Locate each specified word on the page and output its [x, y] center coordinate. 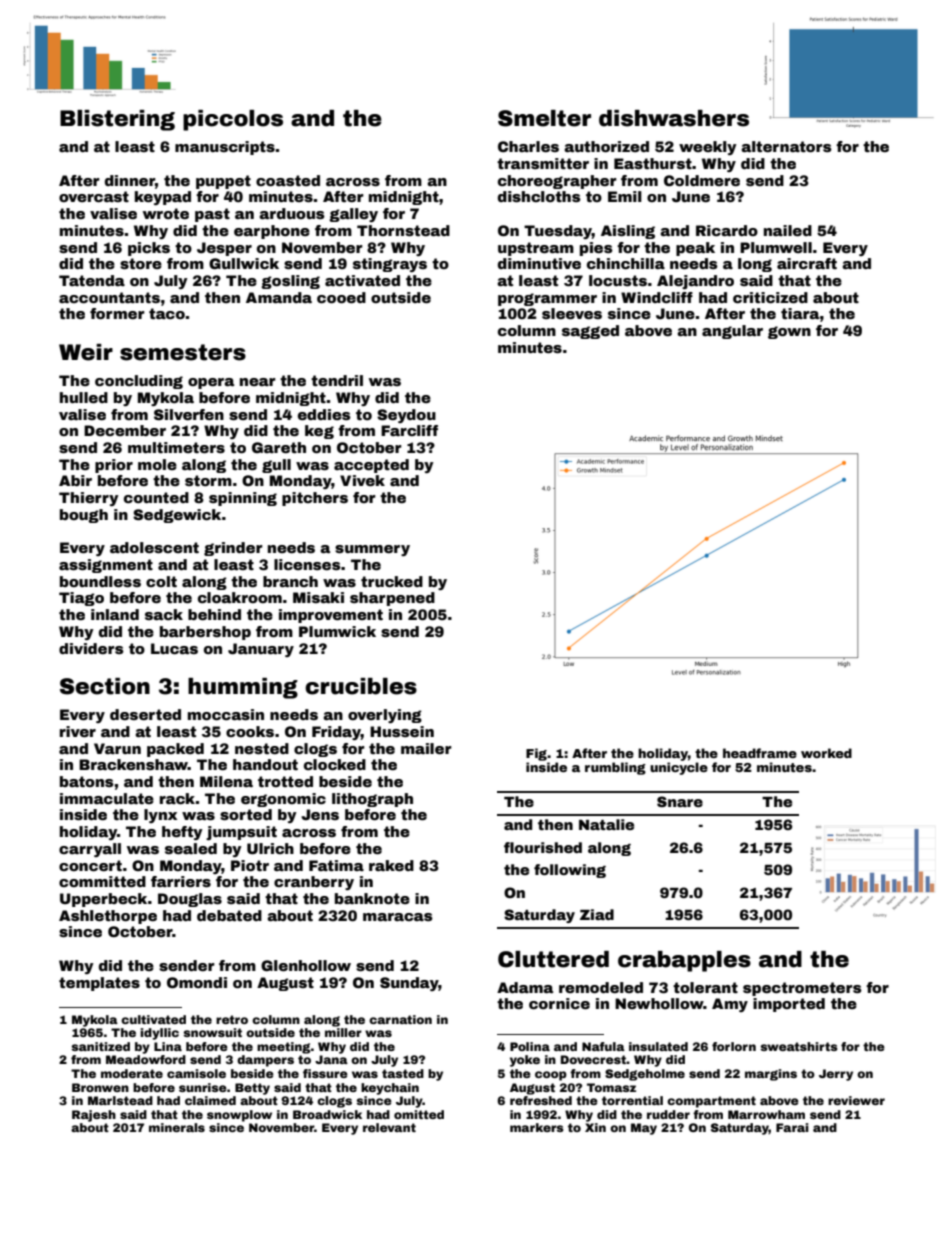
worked [826, 753]
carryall [90, 850]
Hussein [402, 731]
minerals [177, 1127]
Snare [680, 801]
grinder [233, 549]
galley [353, 215]
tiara [800, 313]
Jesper [224, 249]
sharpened [392, 599]
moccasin [226, 714]
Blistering [117, 120]
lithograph [372, 800]
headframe [760, 753]
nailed [788, 230]
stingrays [390, 265]
